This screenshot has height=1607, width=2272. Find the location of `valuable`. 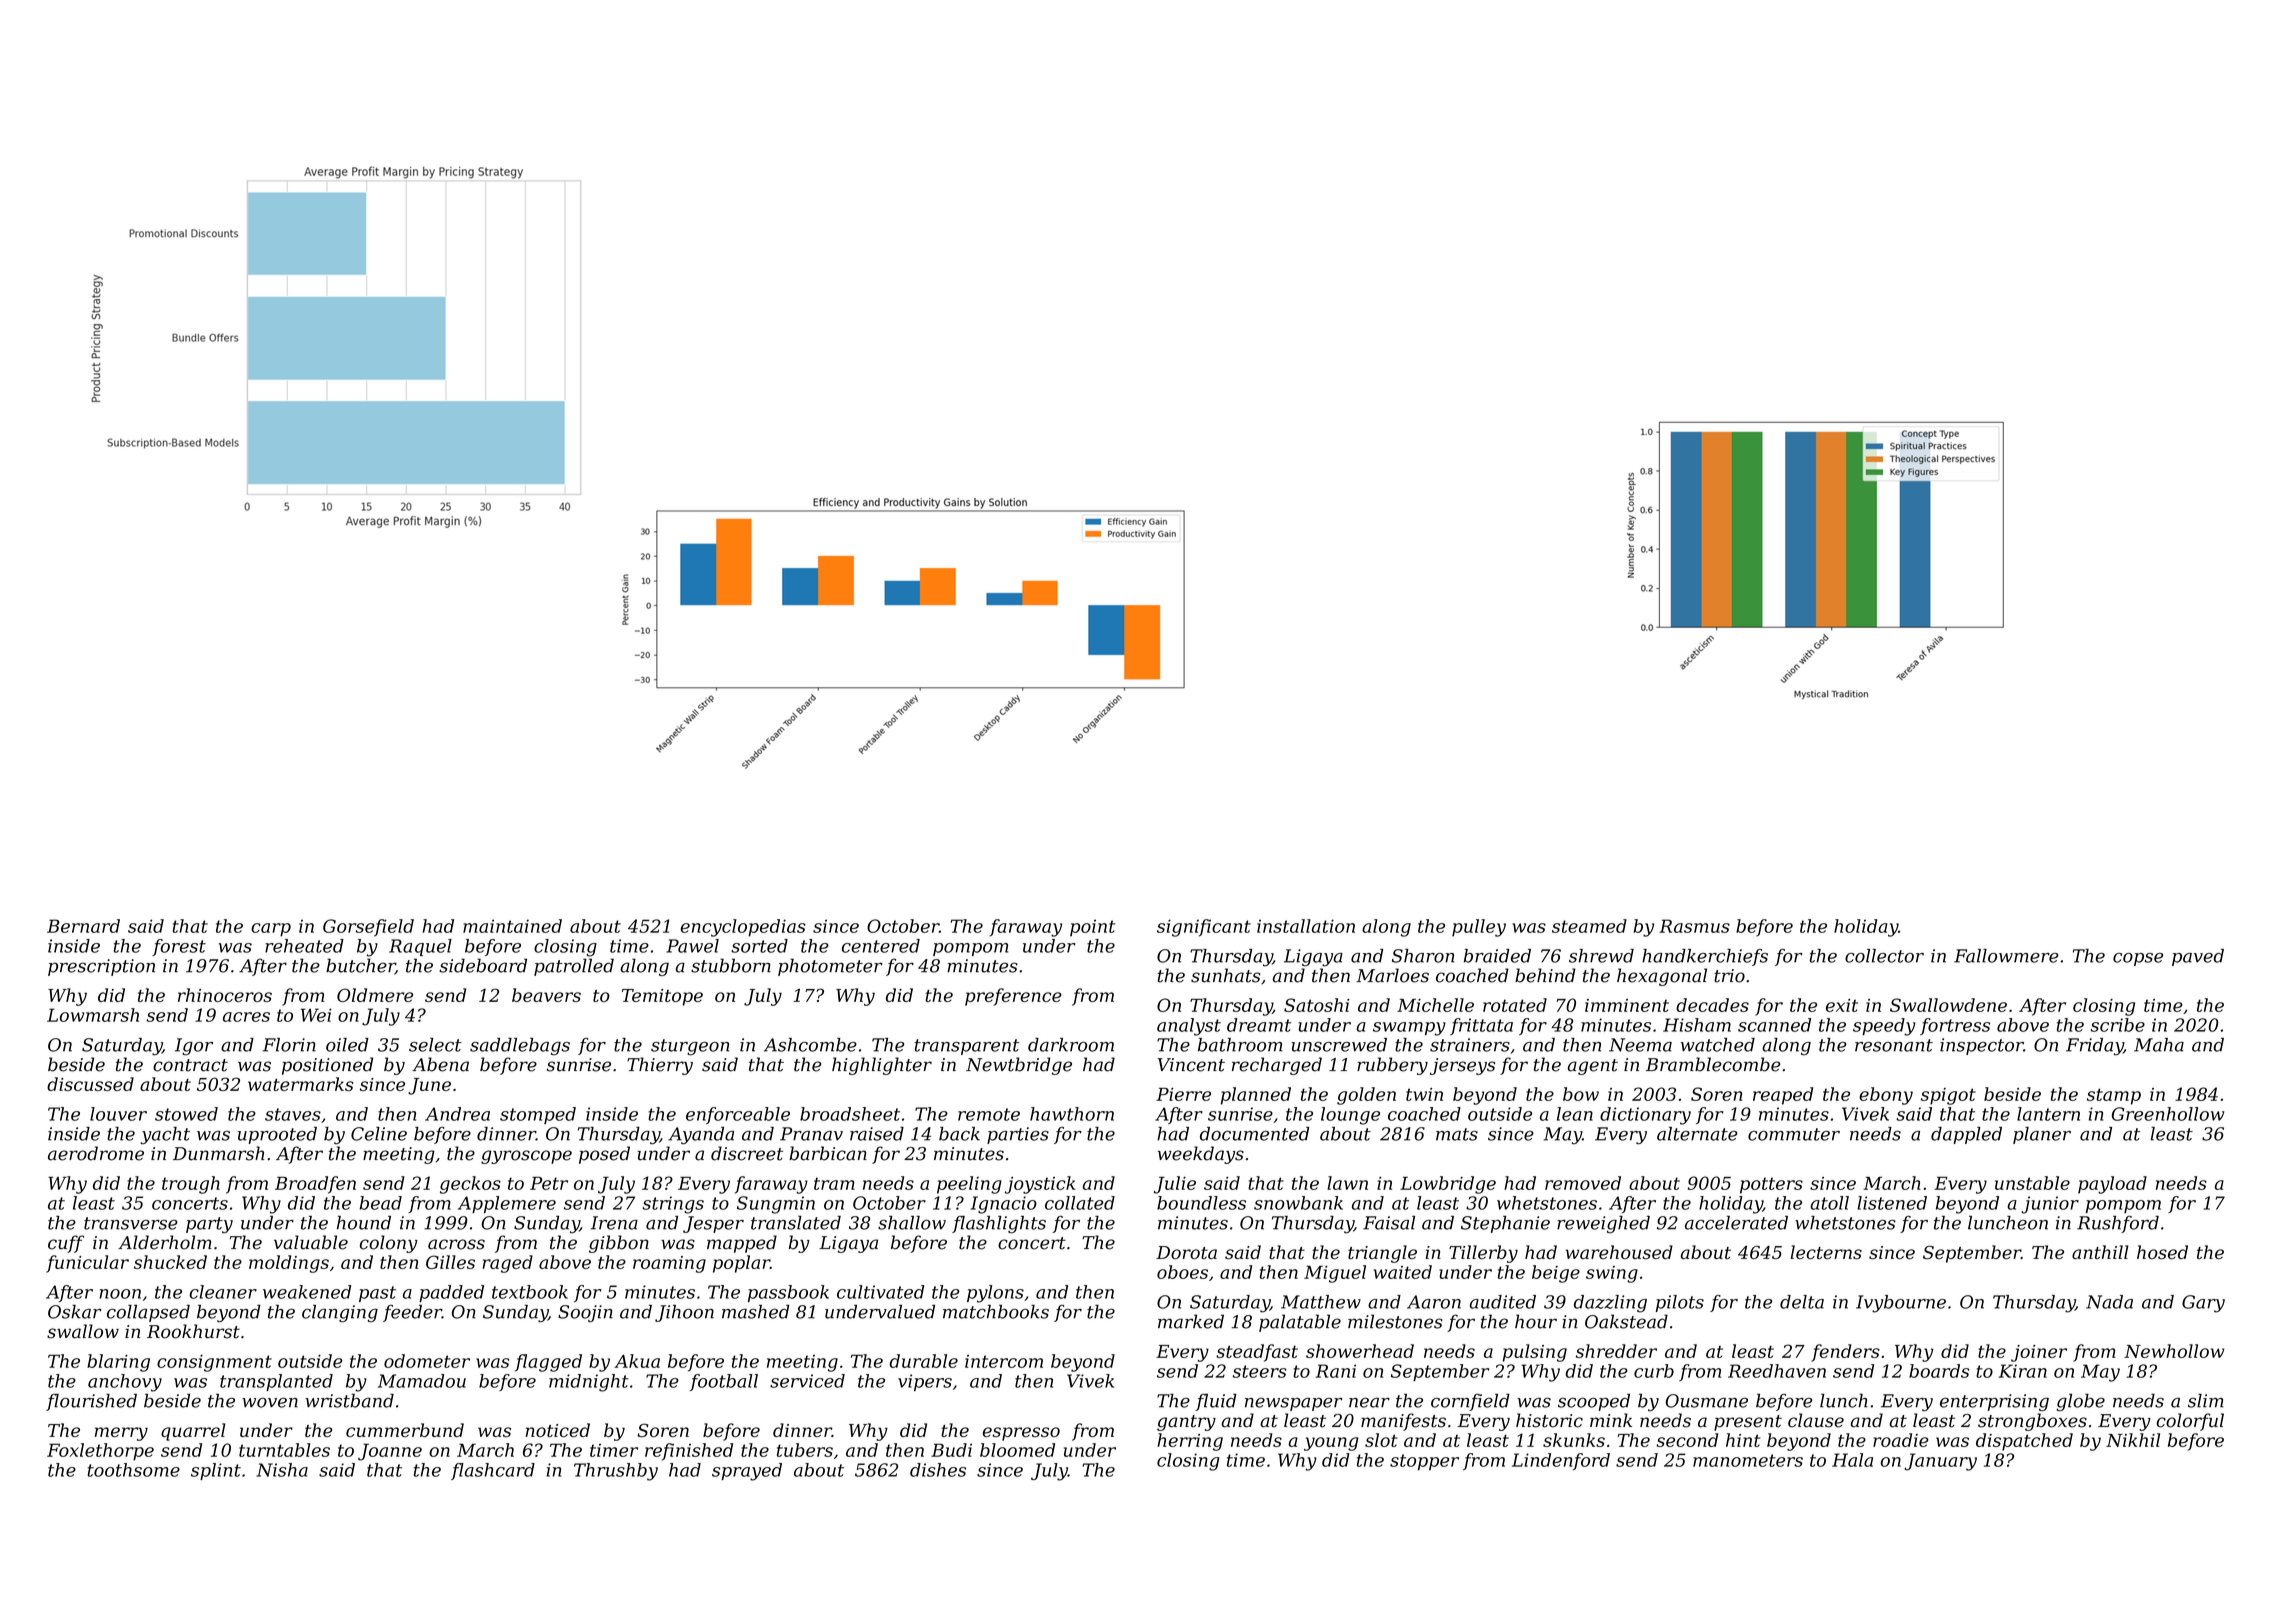

valuable is located at coordinates (311, 1242).
